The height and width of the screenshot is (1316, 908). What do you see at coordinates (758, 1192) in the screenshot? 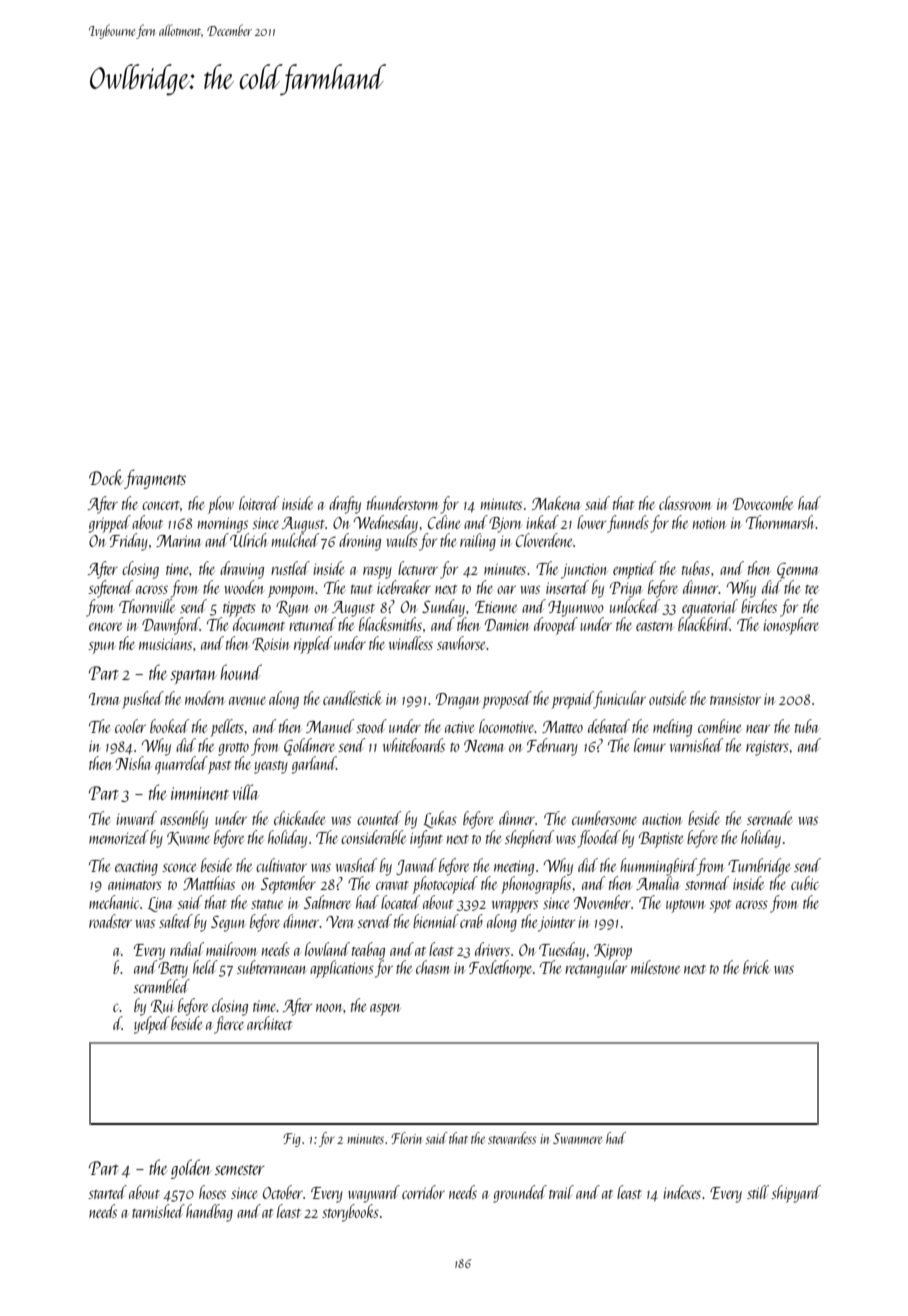
I see `still` at bounding box center [758, 1192].
